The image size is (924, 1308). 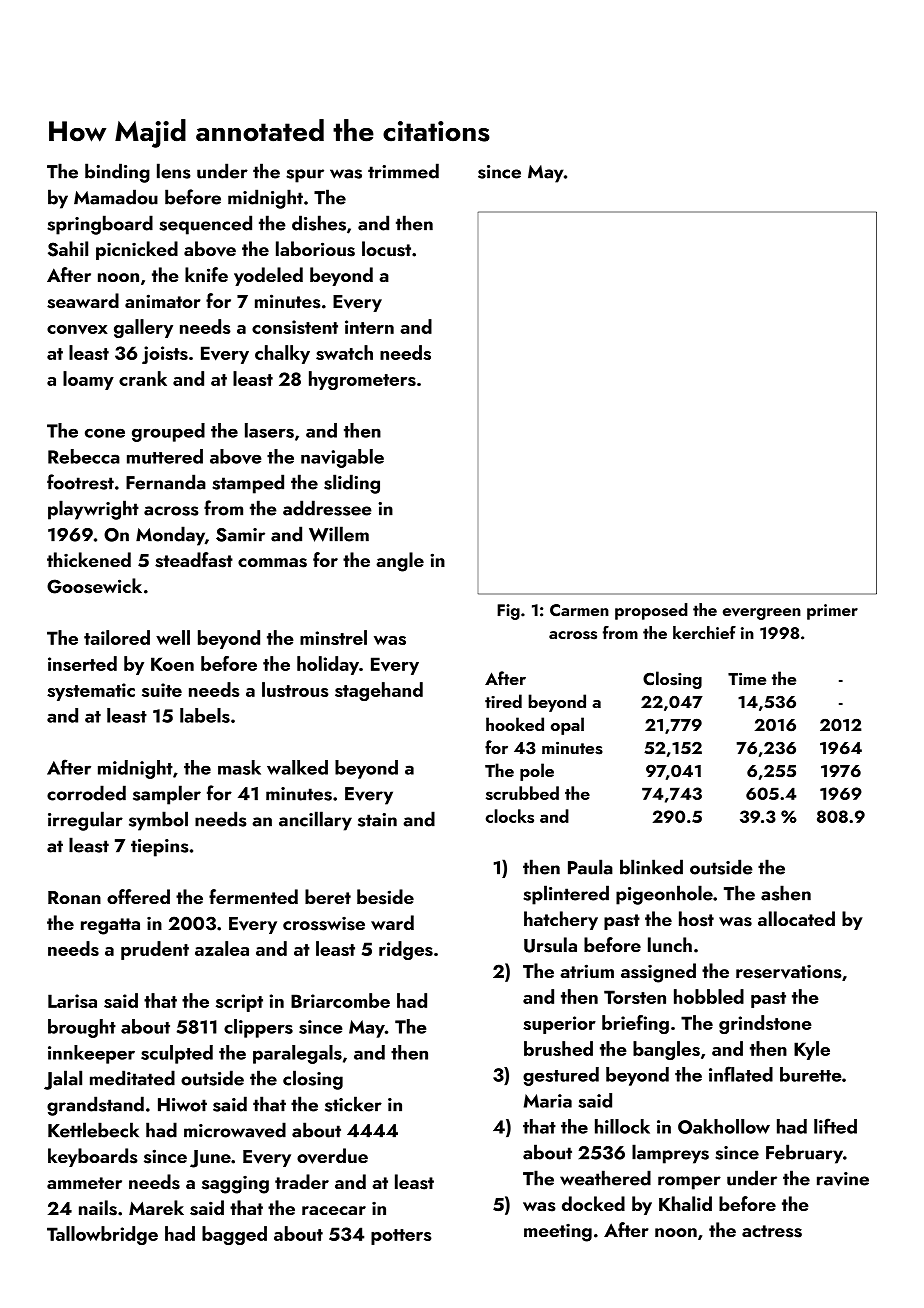 What do you see at coordinates (167, 795) in the page?
I see `sampler` at bounding box center [167, 795].
